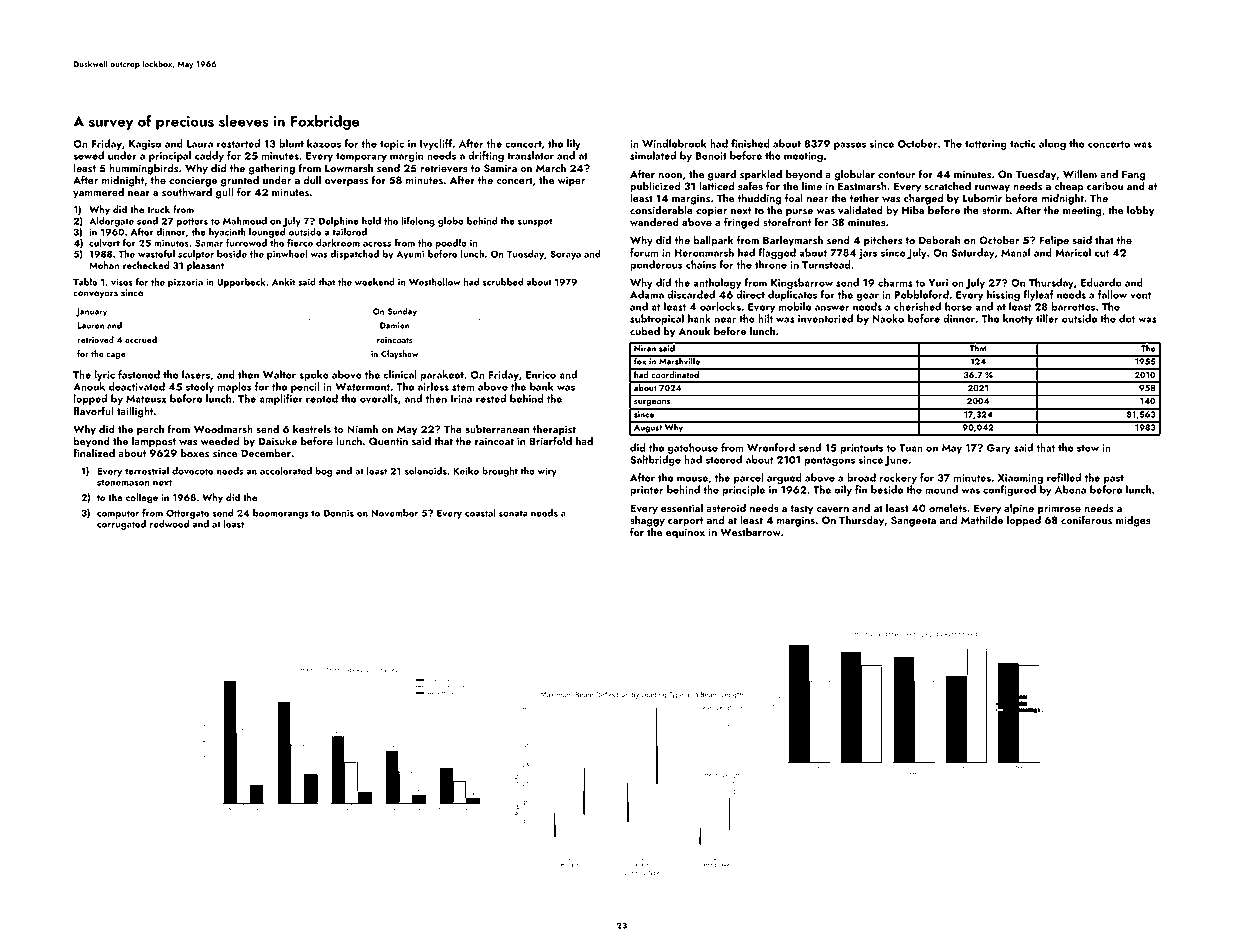 The width and height of the screenshot is (1233, 952). What do you see at coordinates (371, 221) in the screenshot?
I see `held` at bounding box center [371, 221].
